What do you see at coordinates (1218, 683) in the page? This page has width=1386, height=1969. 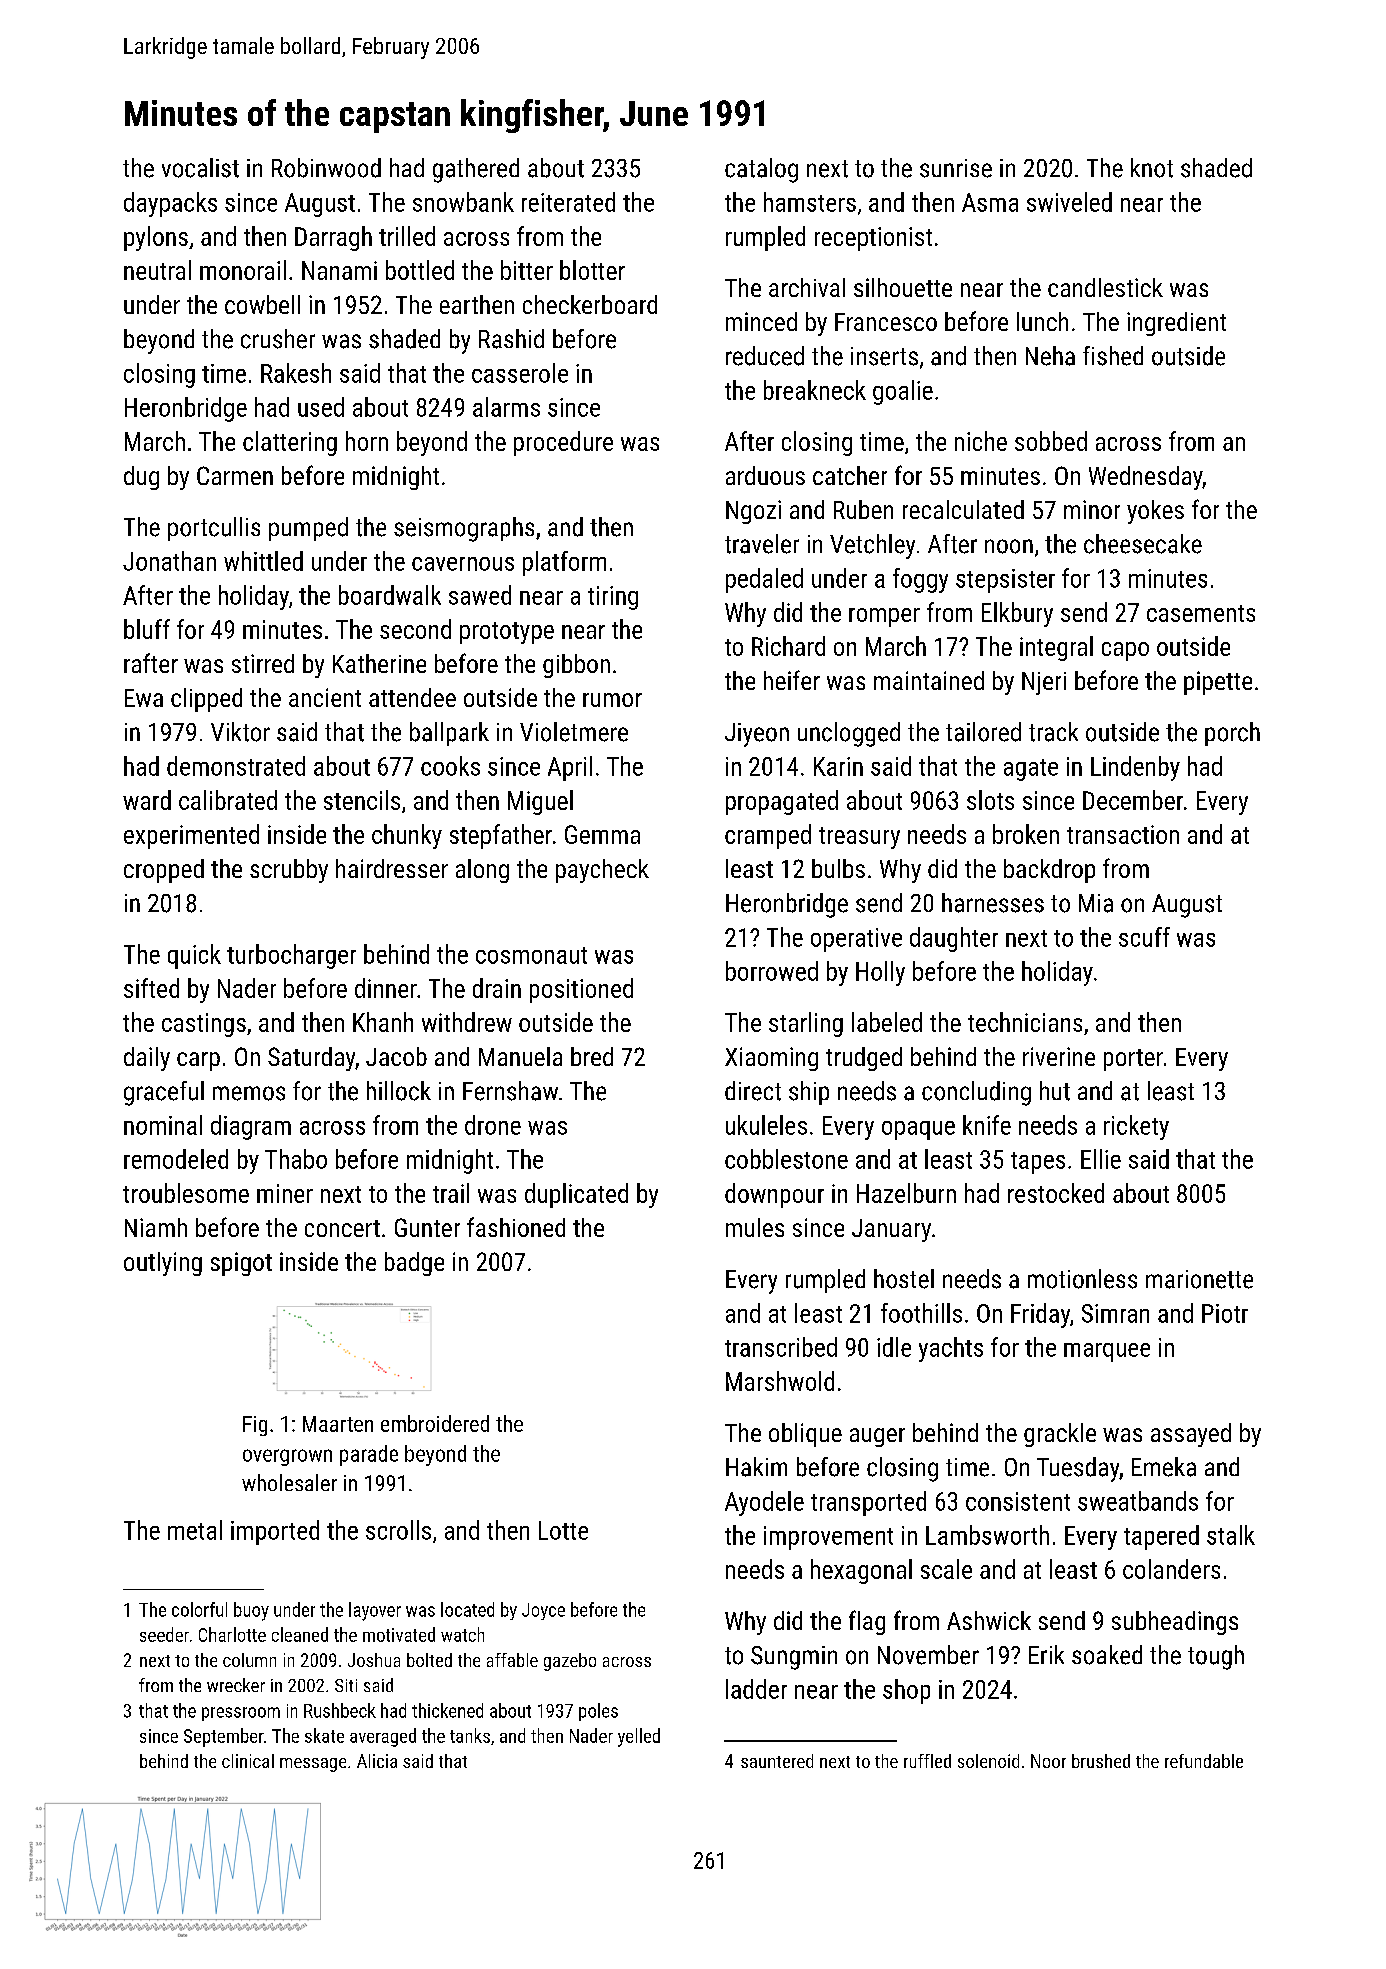 I see `pipette` at bounding box center [1218, 683].
